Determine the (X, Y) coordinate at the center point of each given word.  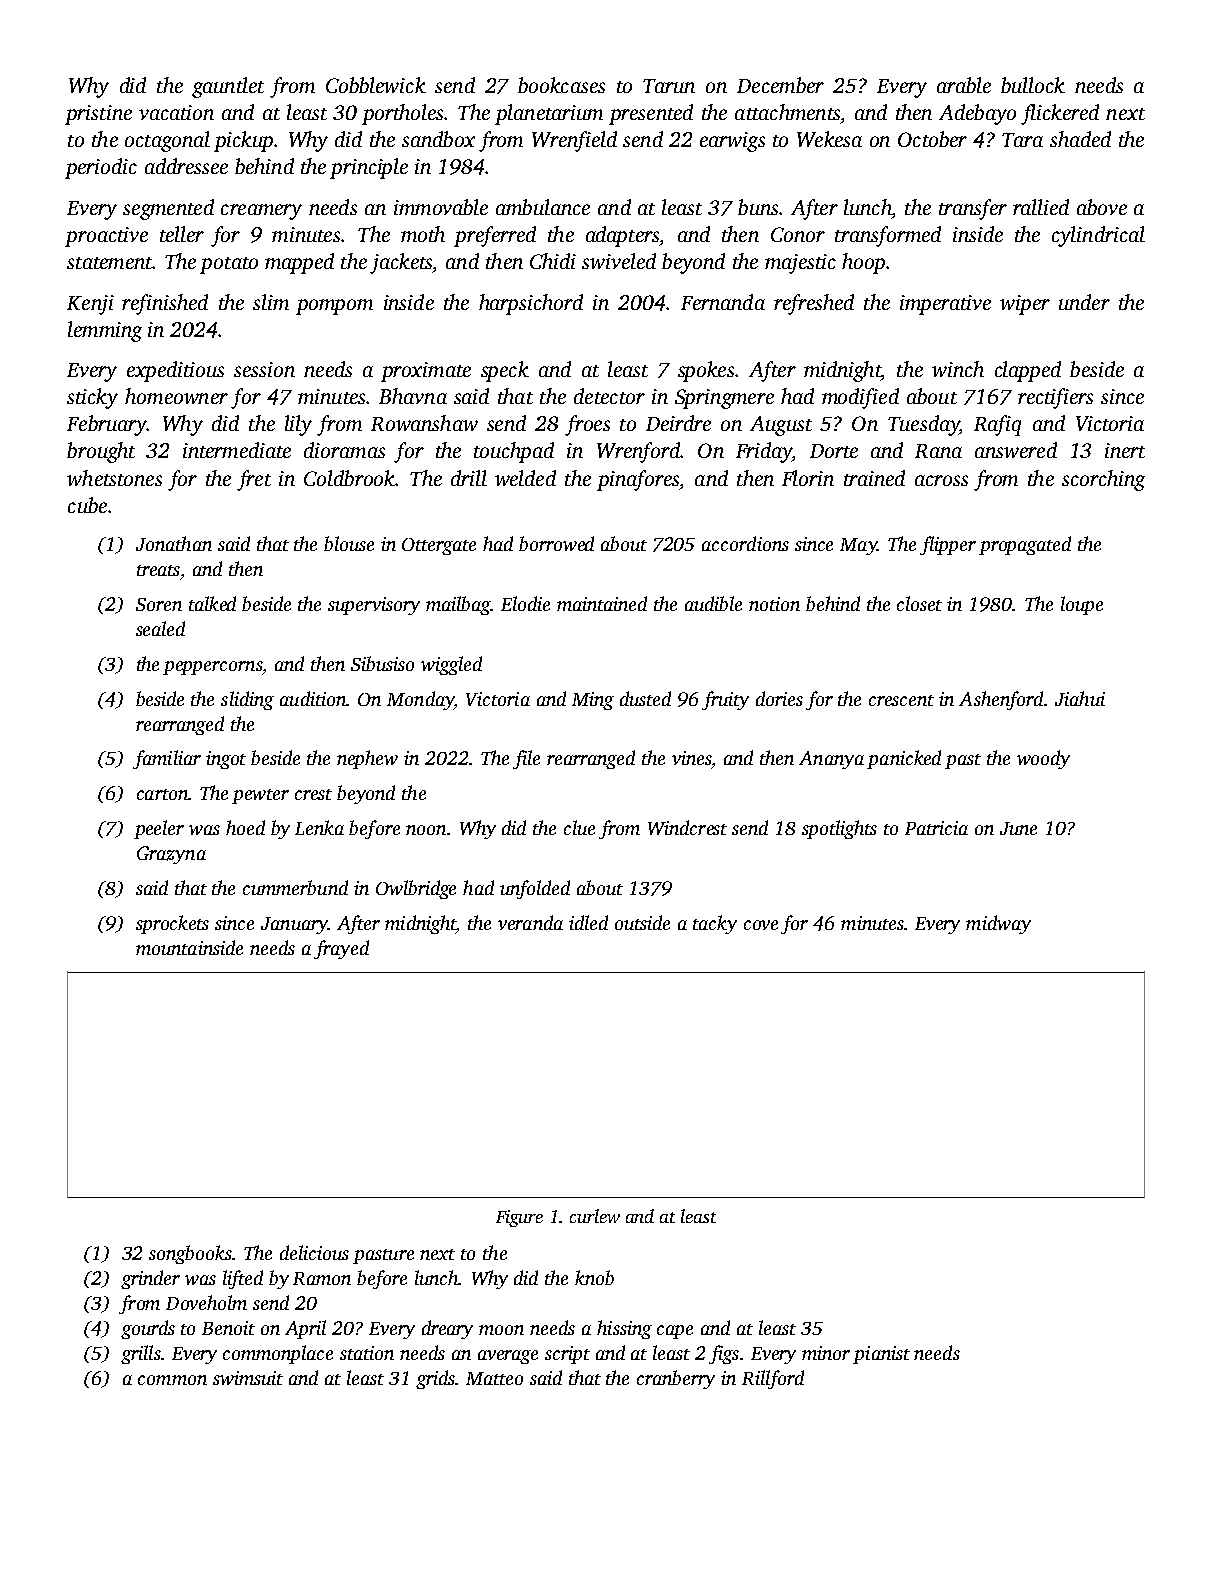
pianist (881, 1355)
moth (423, 234)
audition (313, 698)
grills (141, 1354)
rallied (1041, 207)
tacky (715, 924)
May (858, 546)
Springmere (724, 399)
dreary (447, 1329)
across (941, 480)
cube (87, 505)
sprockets (172, 924)
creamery (261, 212)
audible (713, 603)
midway (998, 924)
